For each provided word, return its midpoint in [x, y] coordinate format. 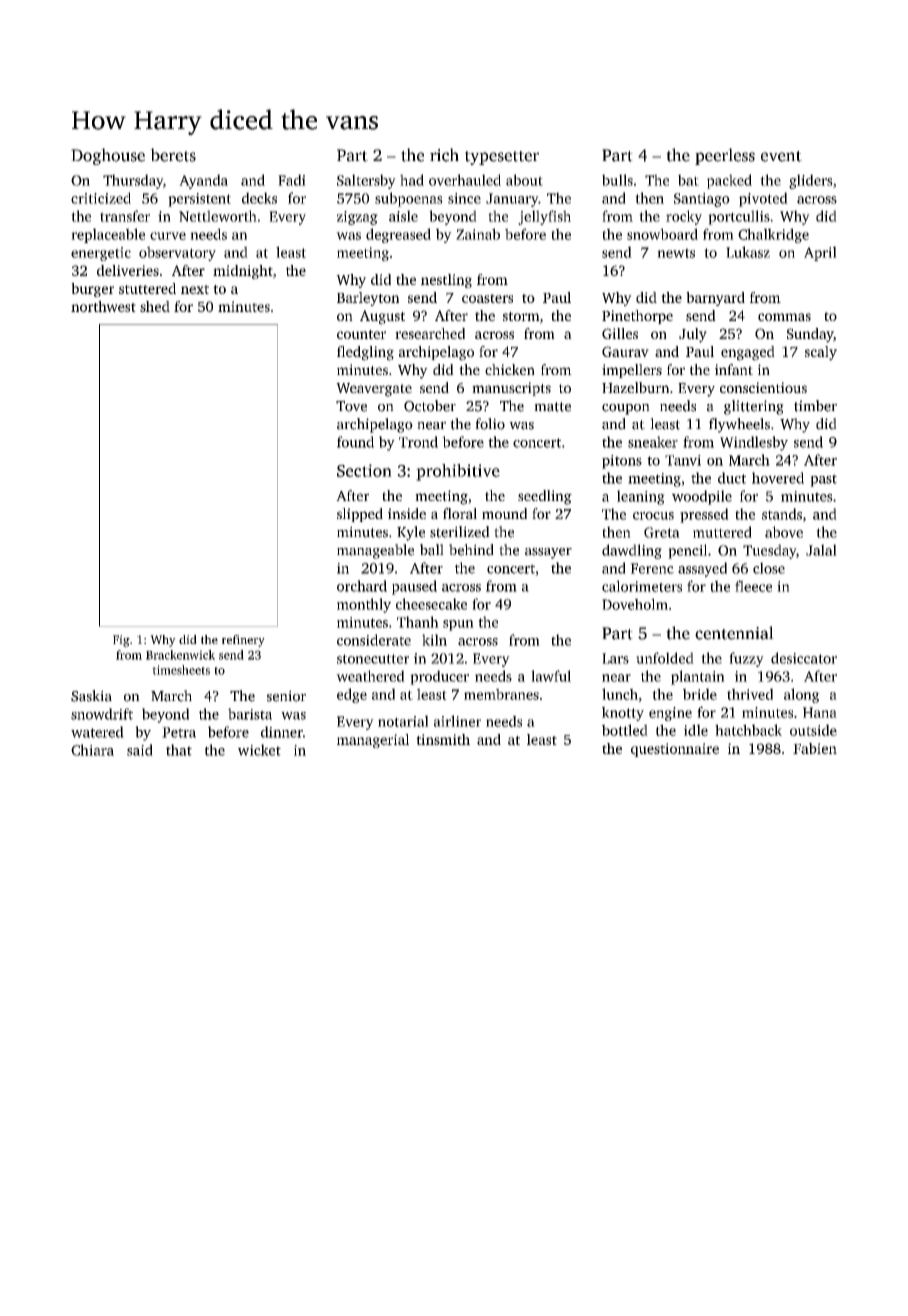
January [512, 200]
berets [173, 155]
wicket [259, 750]
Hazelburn [635, 387]
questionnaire [675, 750]
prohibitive [458, 472]
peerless [725, 156]
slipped [360, 515]
